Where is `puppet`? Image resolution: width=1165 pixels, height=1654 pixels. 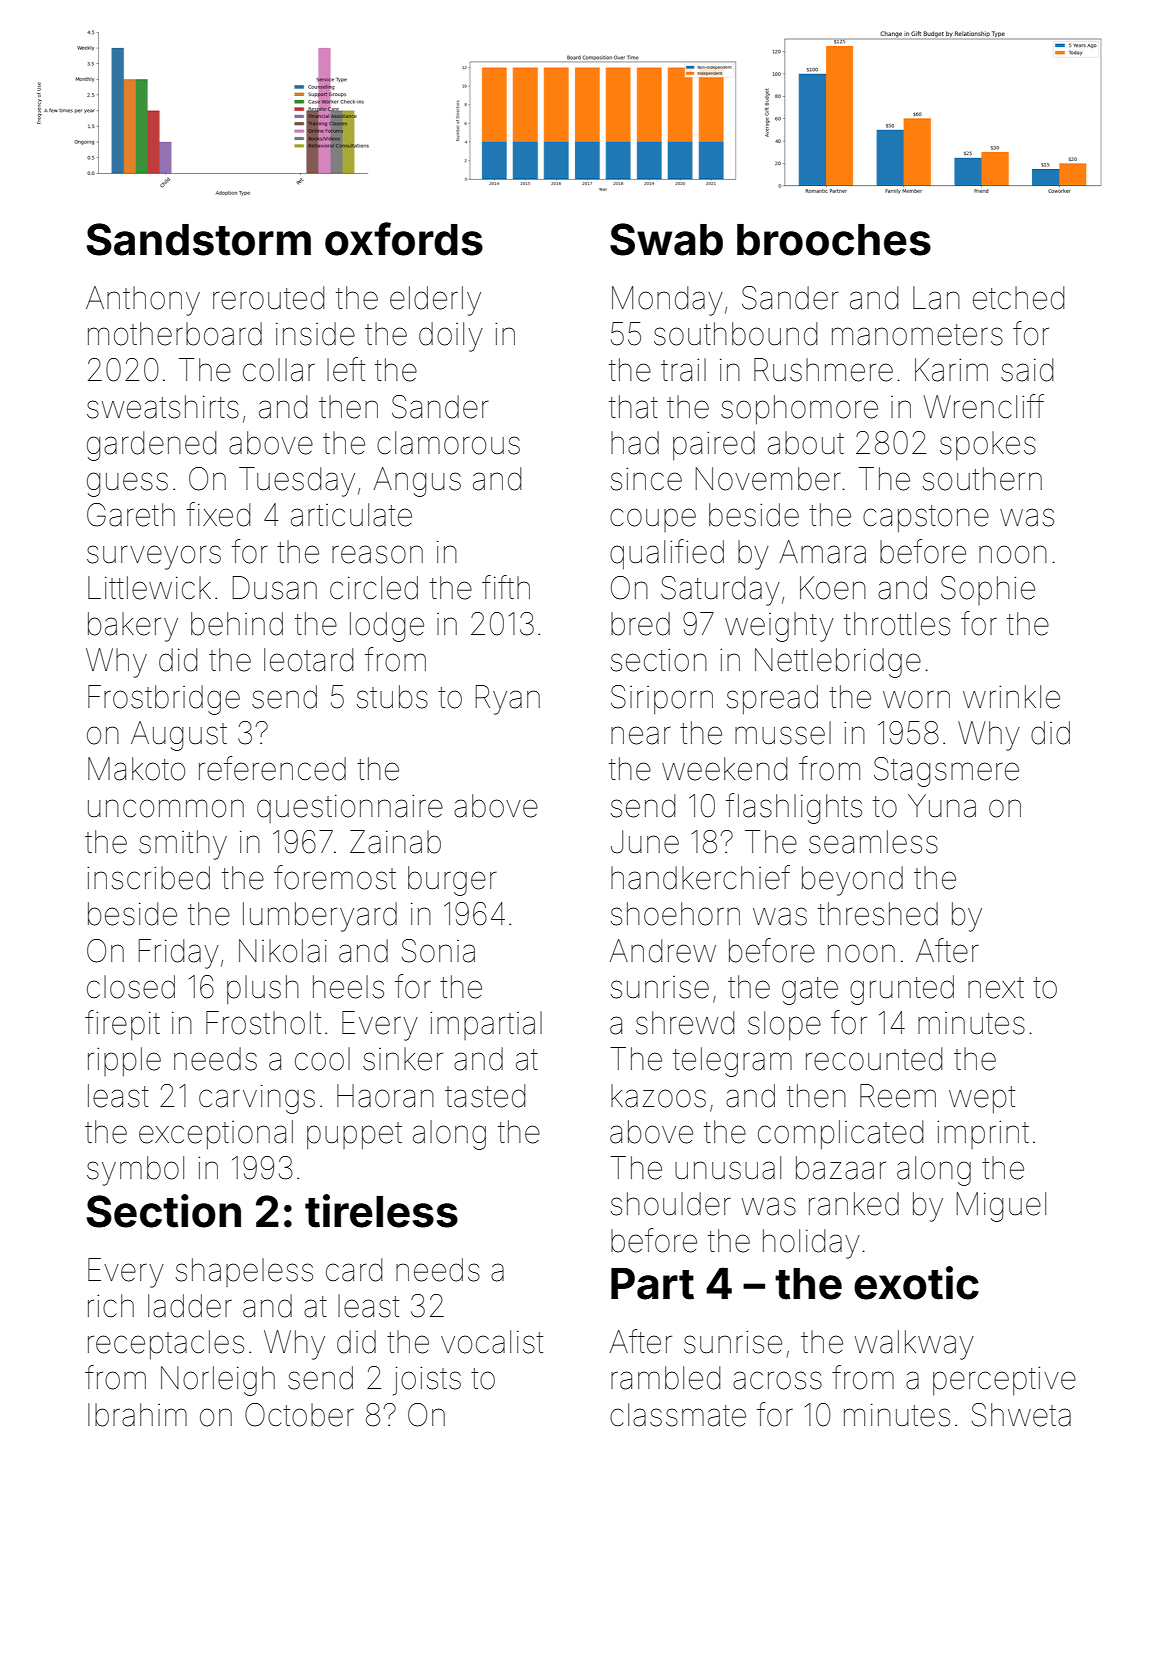 puppet is located at coordinates (354, 1135).
